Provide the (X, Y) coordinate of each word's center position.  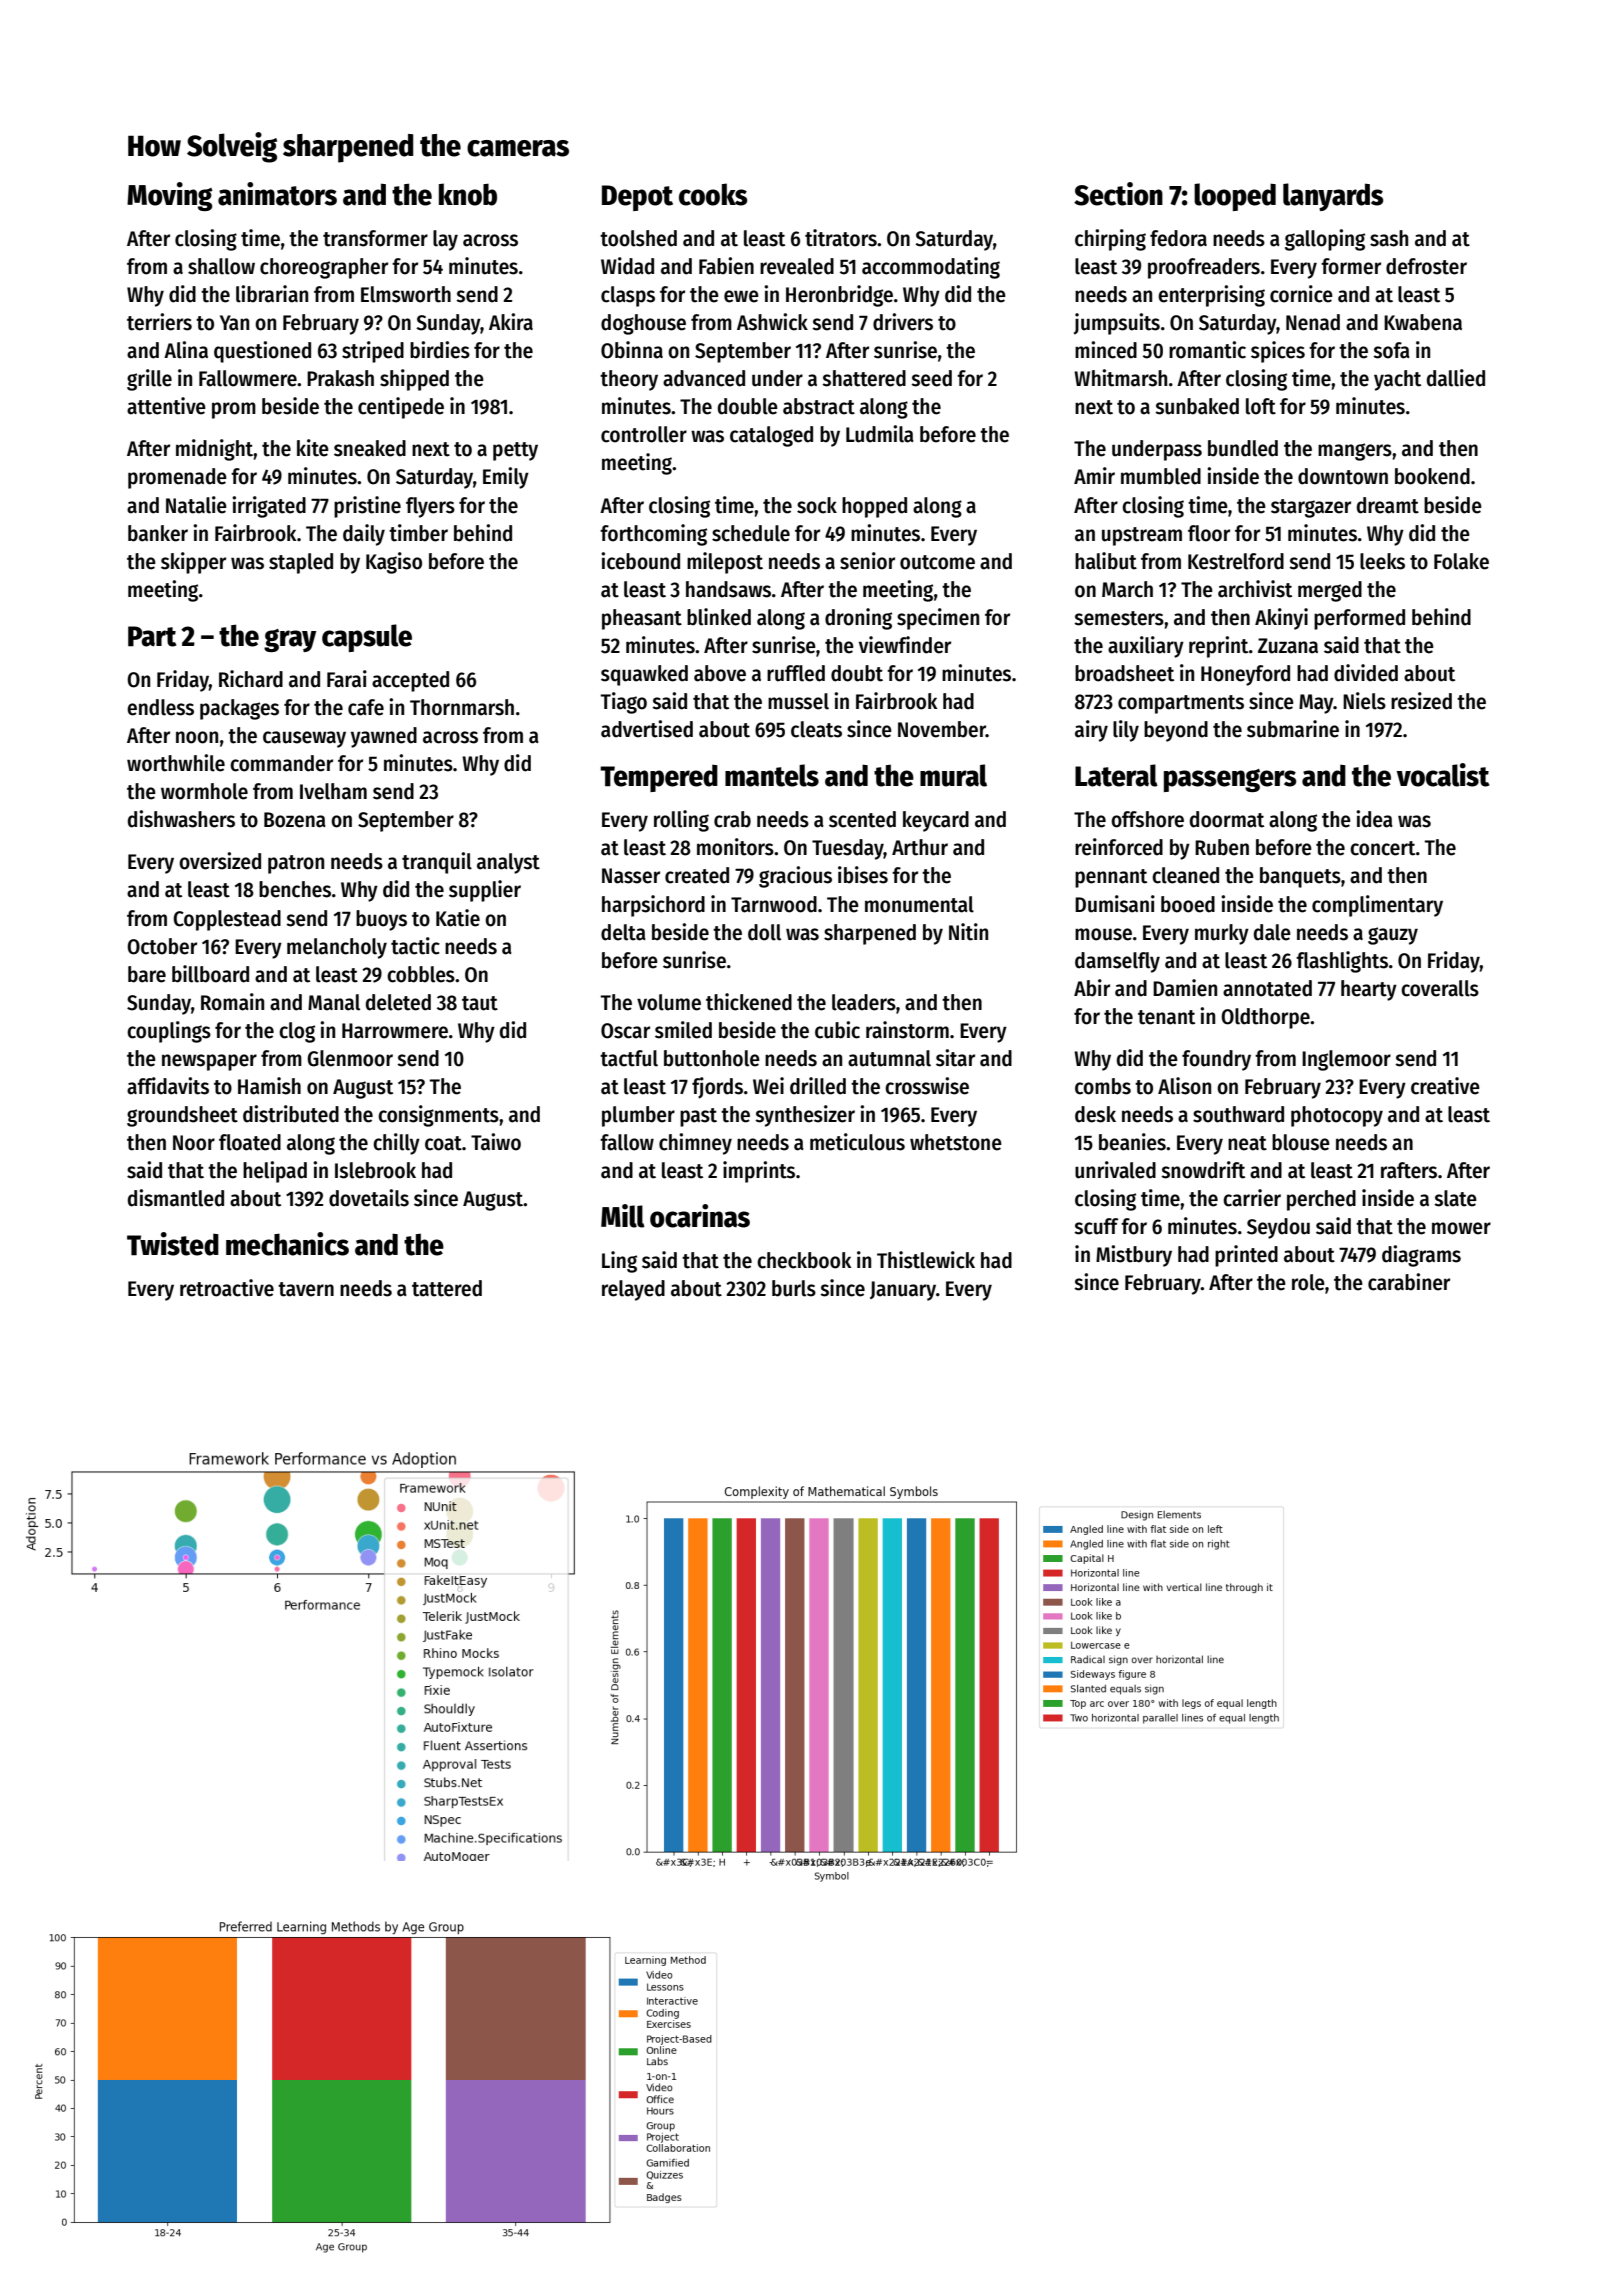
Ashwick (772, 322)
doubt (857, 673)
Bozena (295, 820)
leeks (1382, 561)
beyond (1176, 731)
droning (858, 619)
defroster (1426, 266)
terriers (159, 322)
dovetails (369, 1198)
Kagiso (394, 563)
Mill (623, 1216)
